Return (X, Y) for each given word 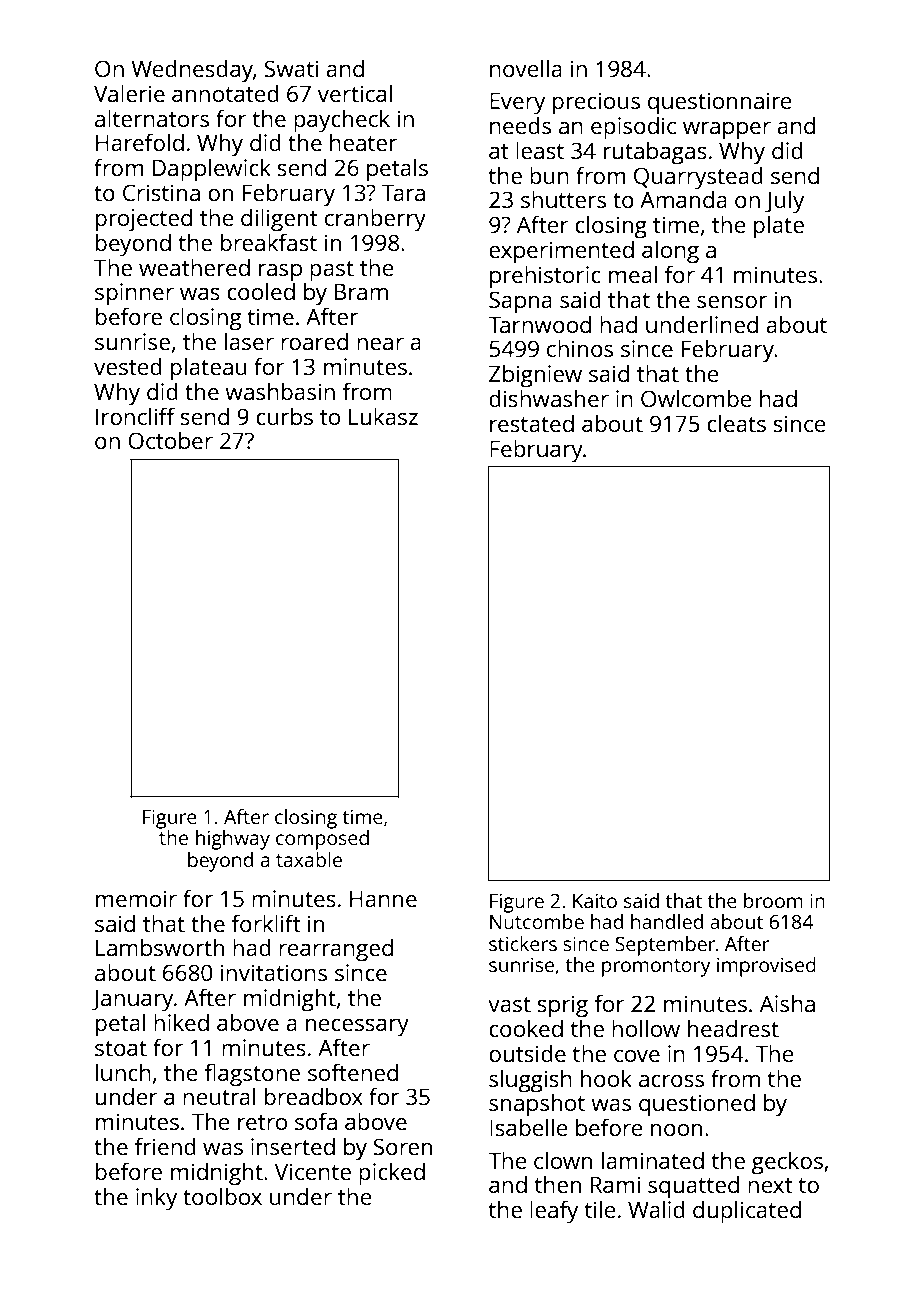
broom (773, 900)
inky (156, 1199)
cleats (736, 423)
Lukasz (383, 416)
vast (509, 1004)
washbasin (280, 391)
